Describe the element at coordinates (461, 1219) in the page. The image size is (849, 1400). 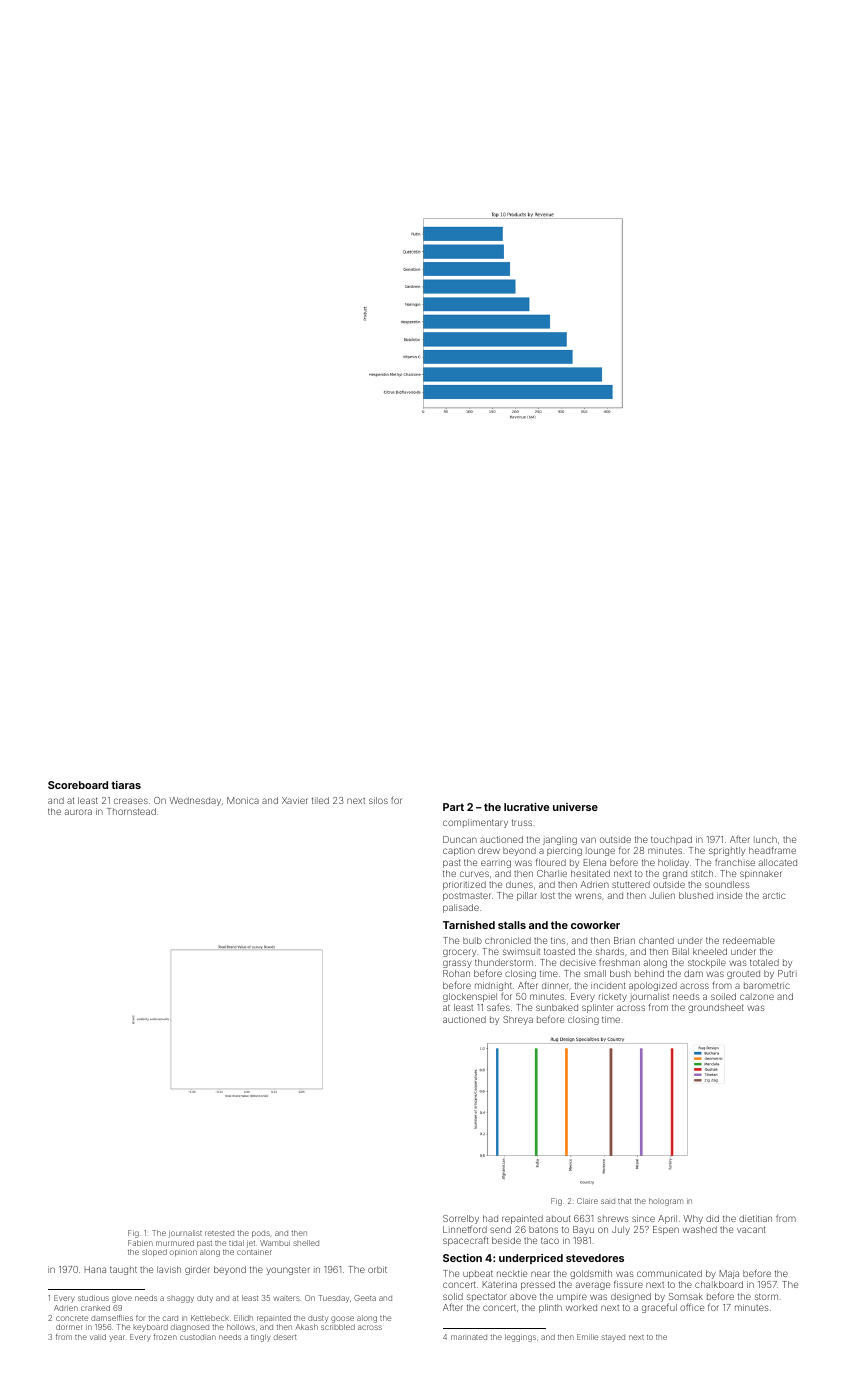
I see `Sorrelby` at that location.
